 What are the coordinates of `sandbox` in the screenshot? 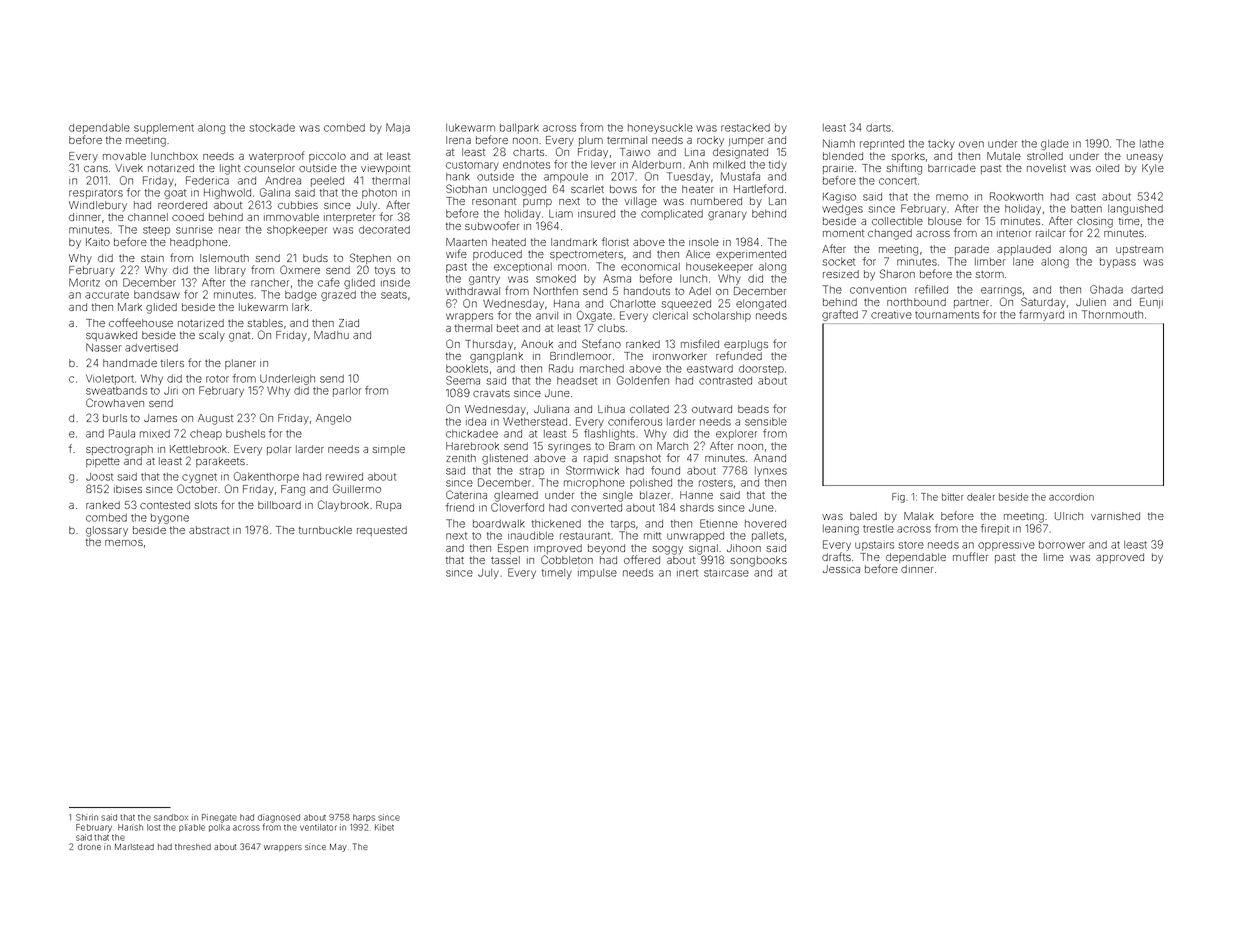 It's located at (171, 817).
